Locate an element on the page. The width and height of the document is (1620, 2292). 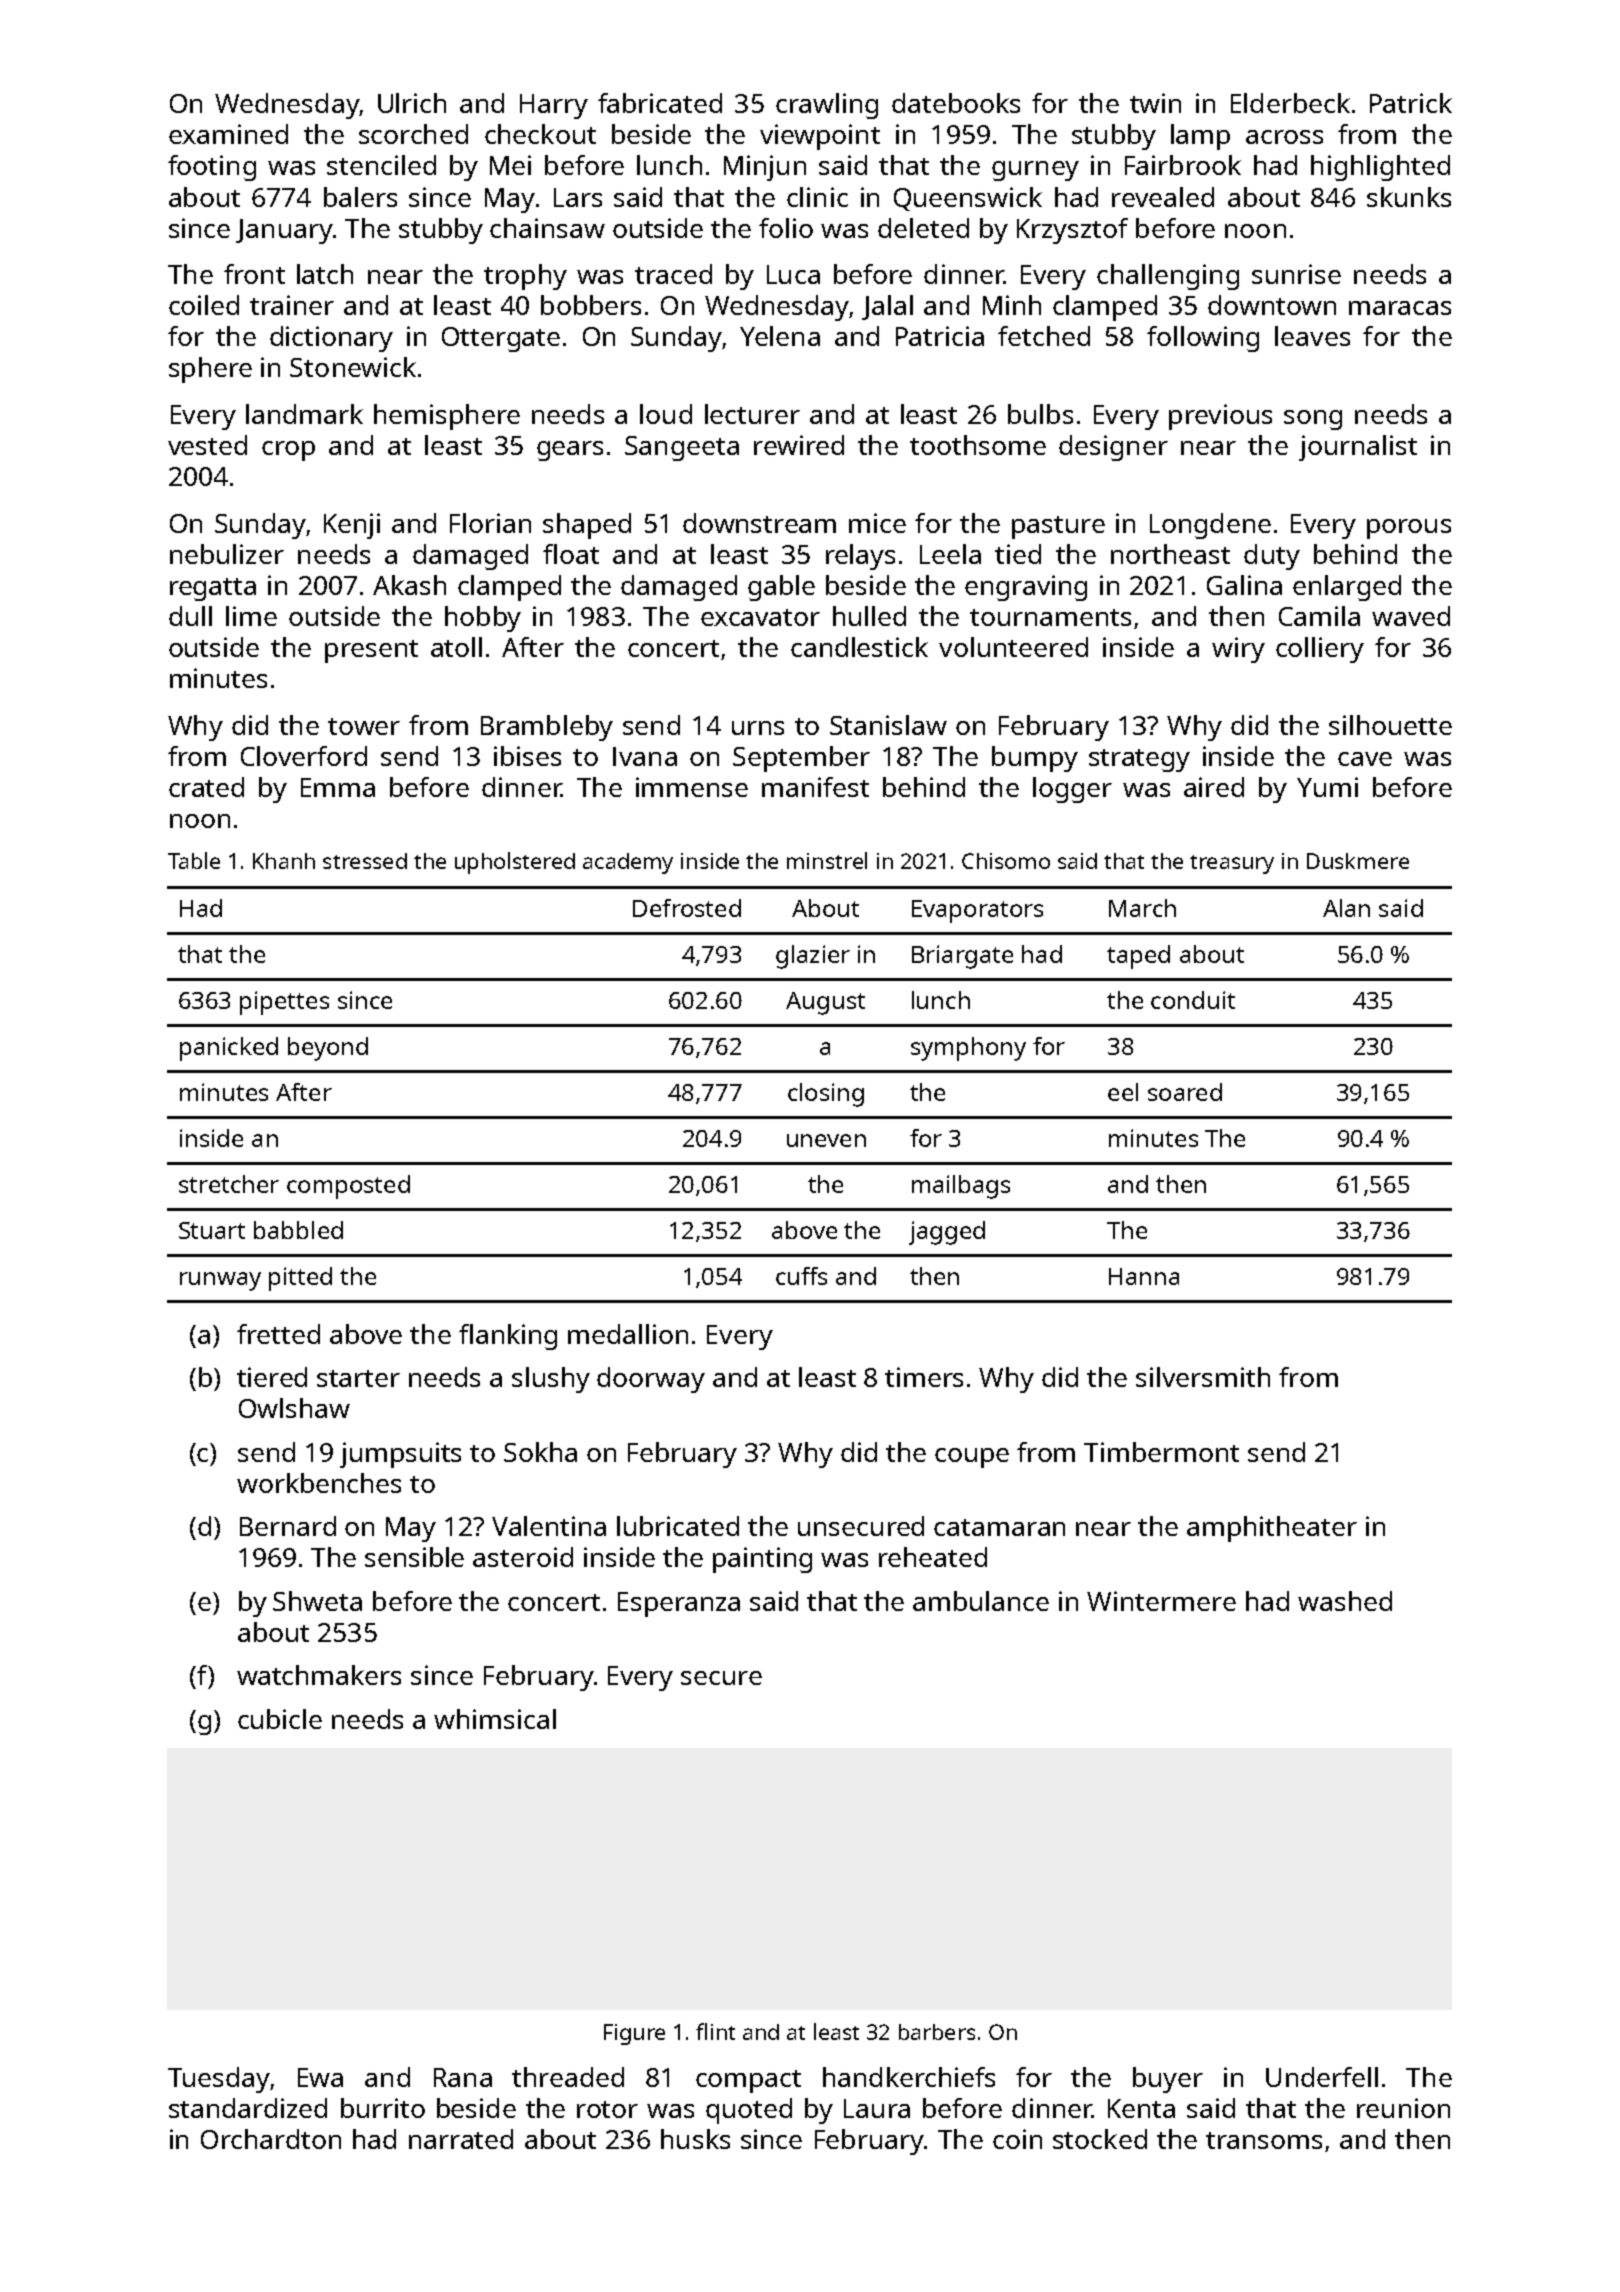
stressed is located at coordinates (365, 861).
